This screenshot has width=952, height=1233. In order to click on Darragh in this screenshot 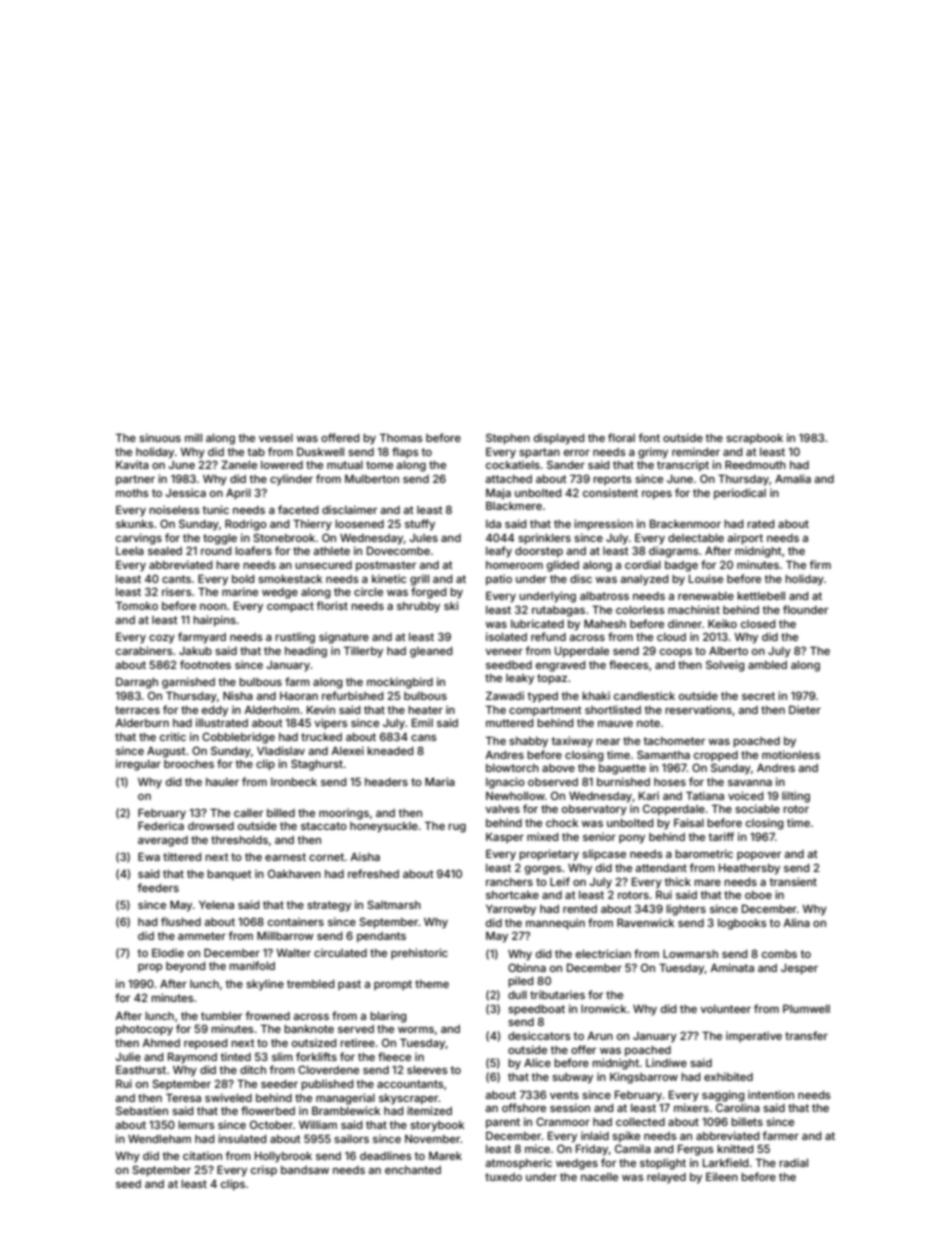, I will do `click(137, 683)`.
